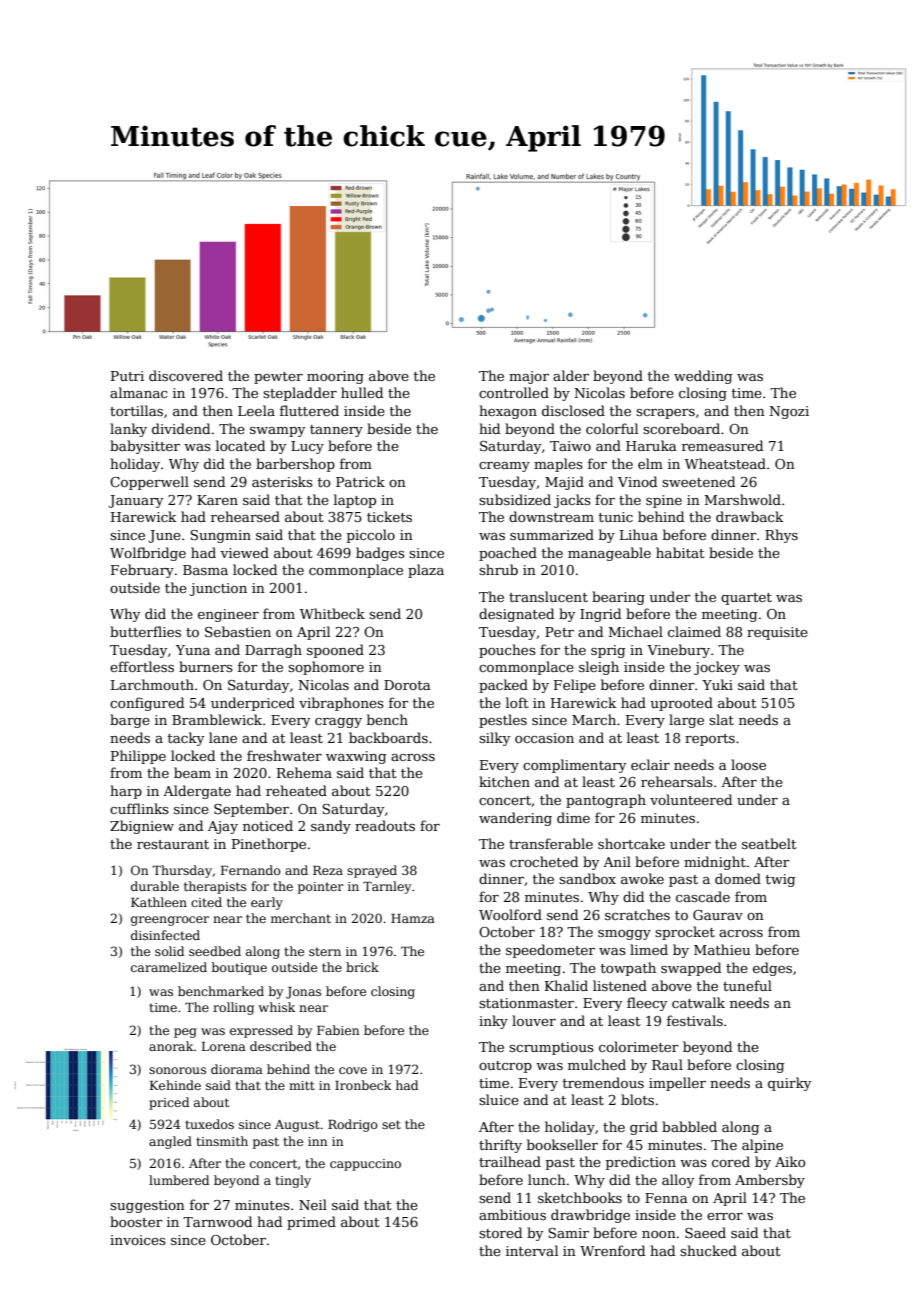  What do you see at coordinates (749, 516) in the screenshot?
I see `drawback` at bounding box center [749, 516].
